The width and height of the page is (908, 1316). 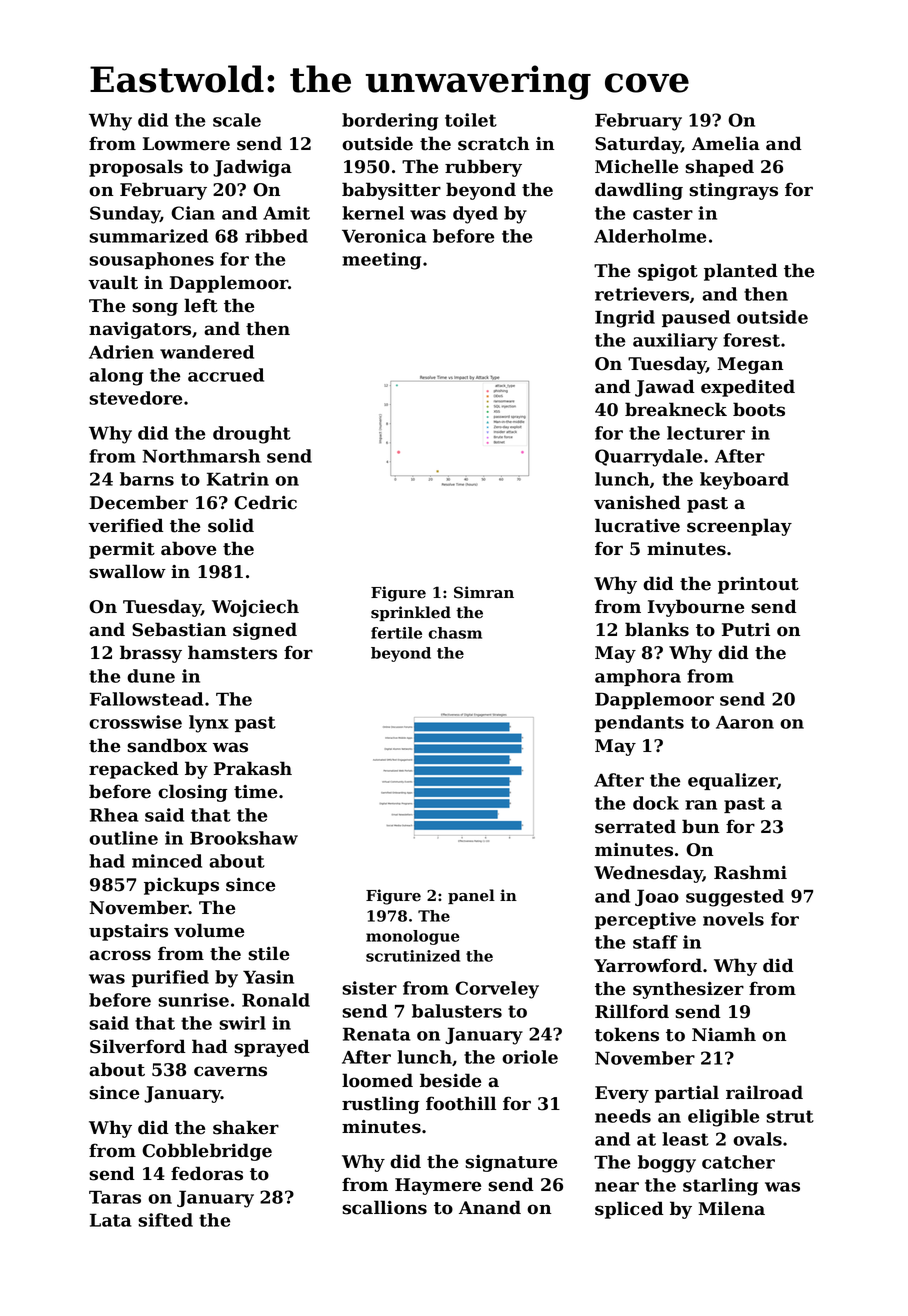 I want to click on planted, so click(x=741, y=272).
